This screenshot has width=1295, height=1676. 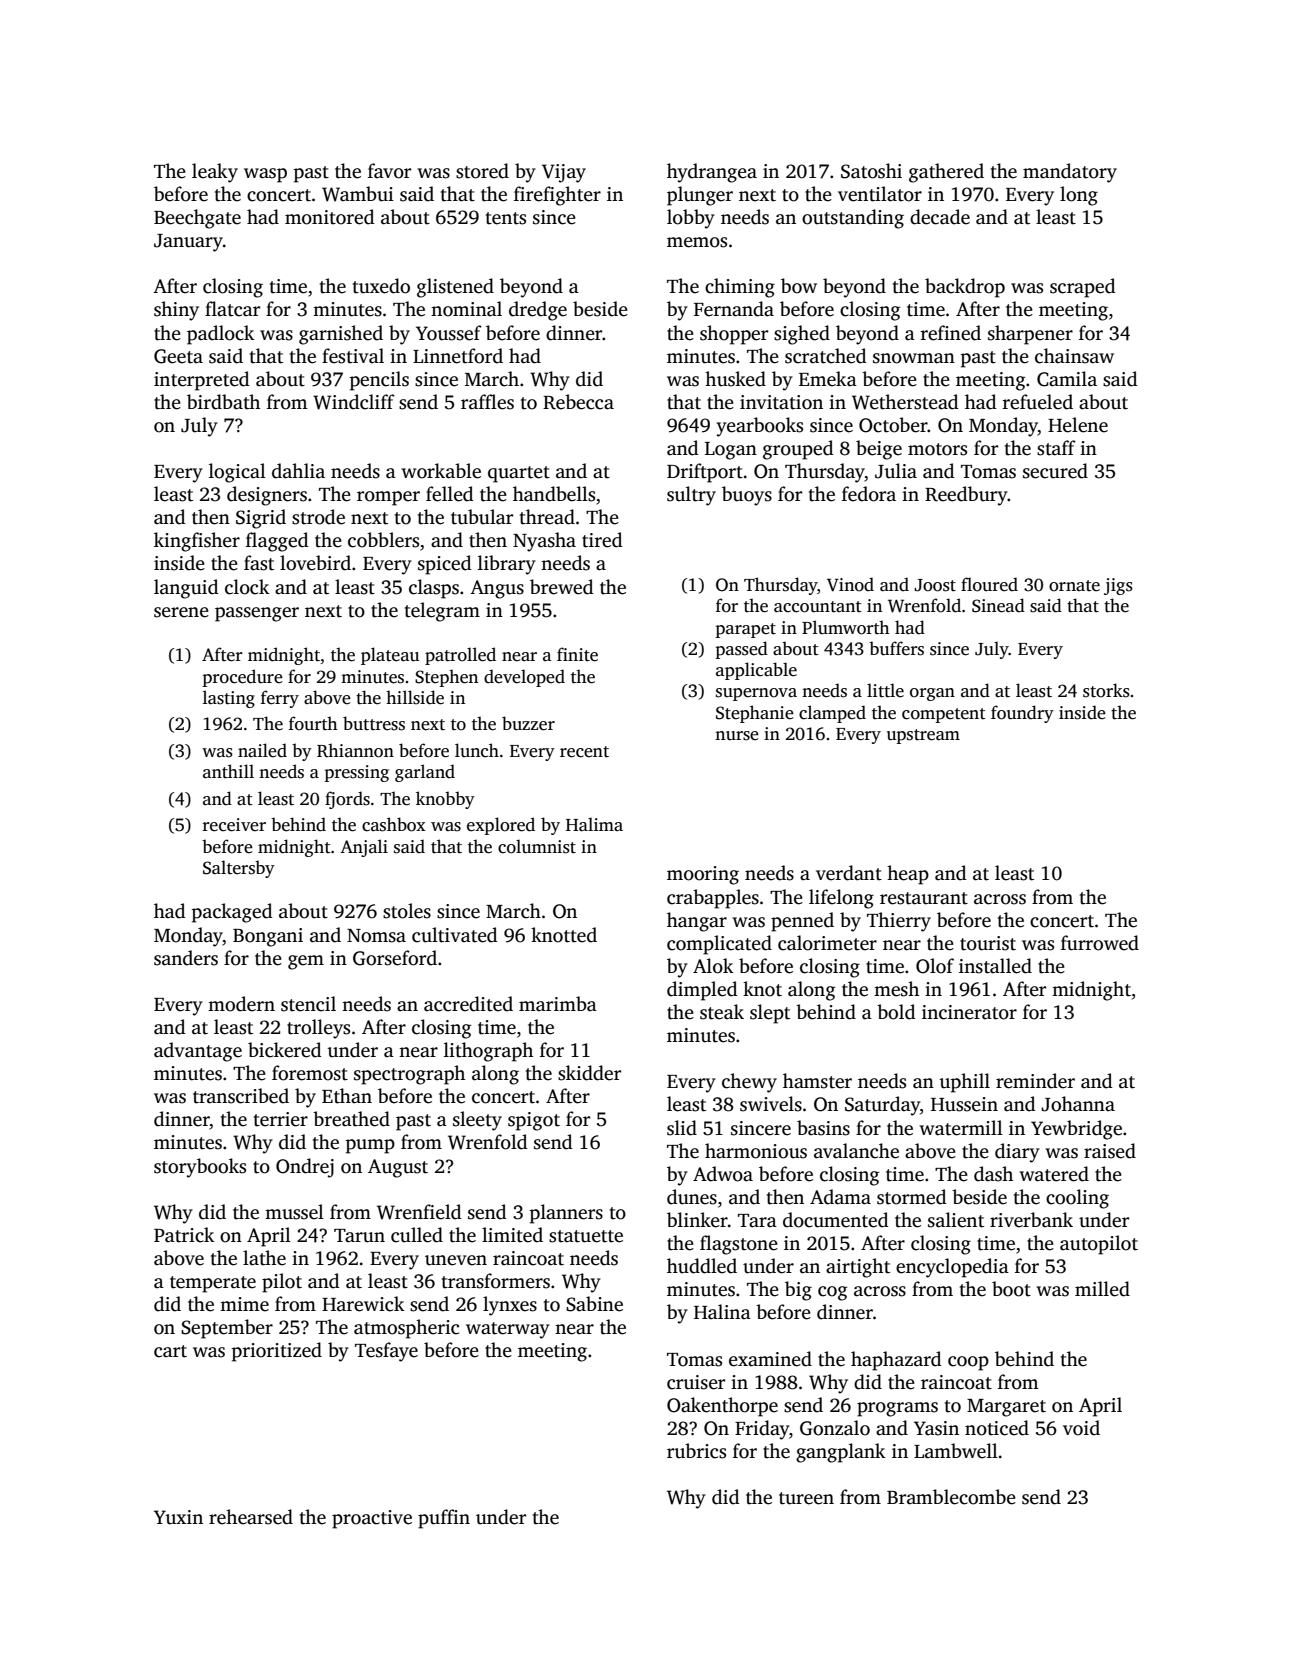 I want to click on tuxedo, so click(x=381, y=286).
